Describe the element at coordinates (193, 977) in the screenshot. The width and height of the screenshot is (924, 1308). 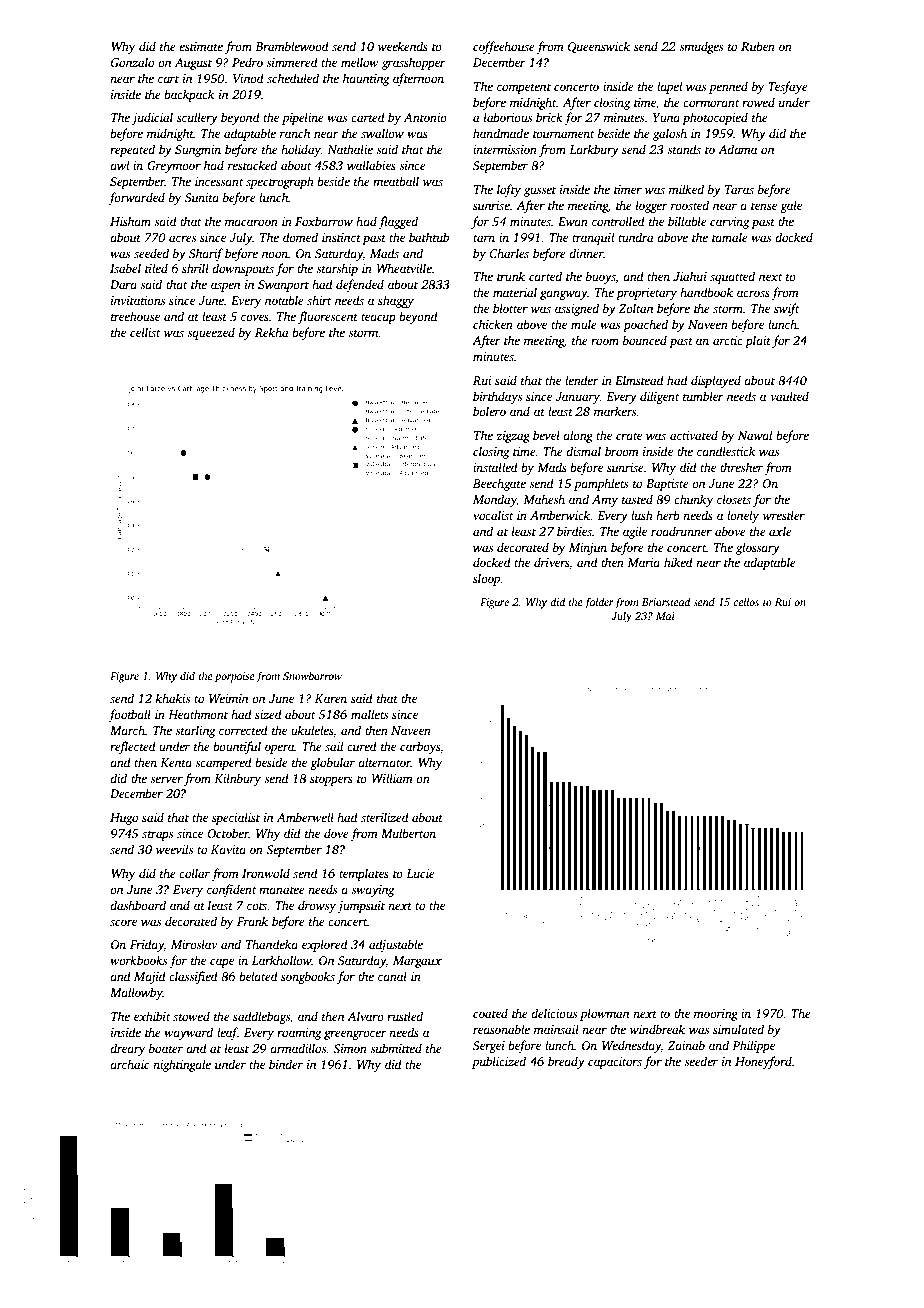
I see `classified` at that location.
